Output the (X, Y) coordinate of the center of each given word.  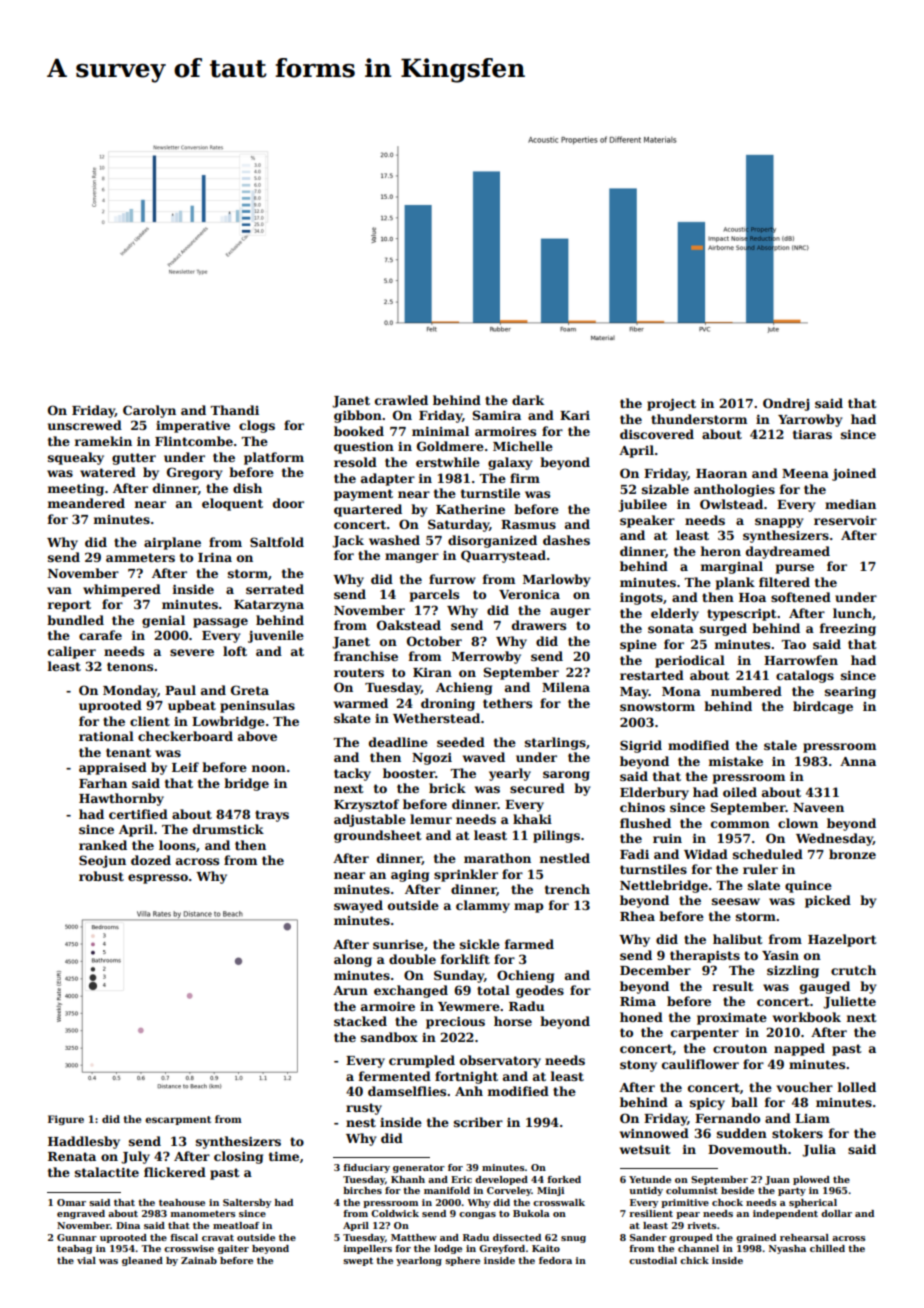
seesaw (736, 901)
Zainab (199, 1260)
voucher (804, 1087)
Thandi (234, 410)
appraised (113, 768)
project (671, 404)
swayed (358, 906)
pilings (556, 836)
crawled (401, 400)
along (353, 960)
